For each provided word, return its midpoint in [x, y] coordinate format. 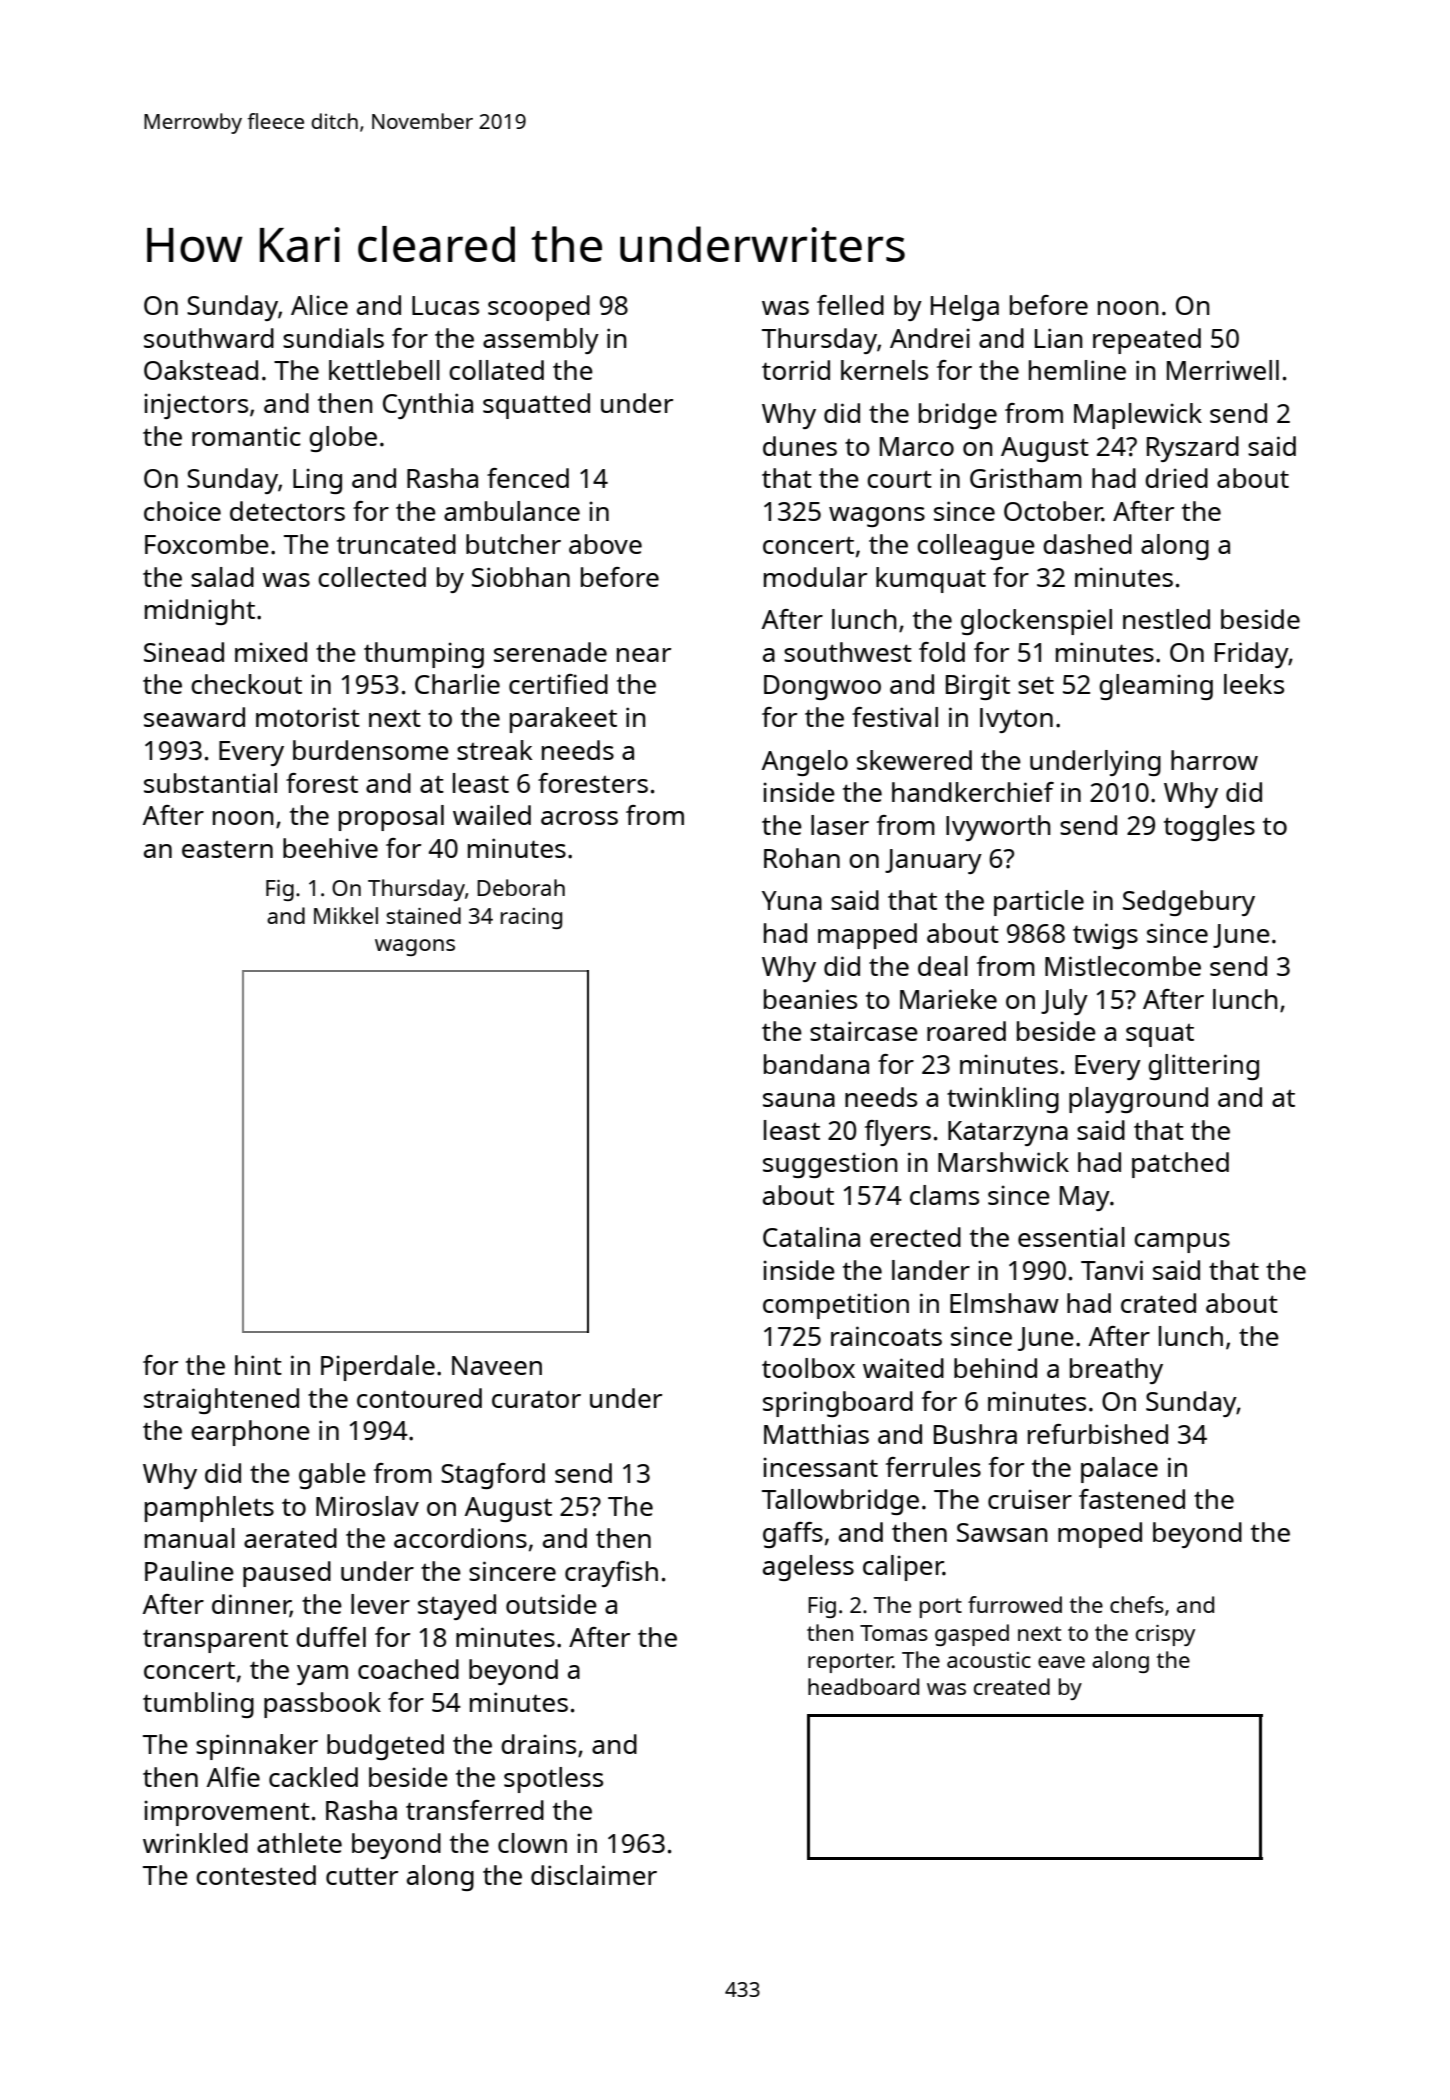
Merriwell [1223, 370]
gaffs [793, 1535]
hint [258, 1365]
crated [1158, 1303]
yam [322, 1675]
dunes [800, 446]
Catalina [811, 1237]
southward [209, 338]
